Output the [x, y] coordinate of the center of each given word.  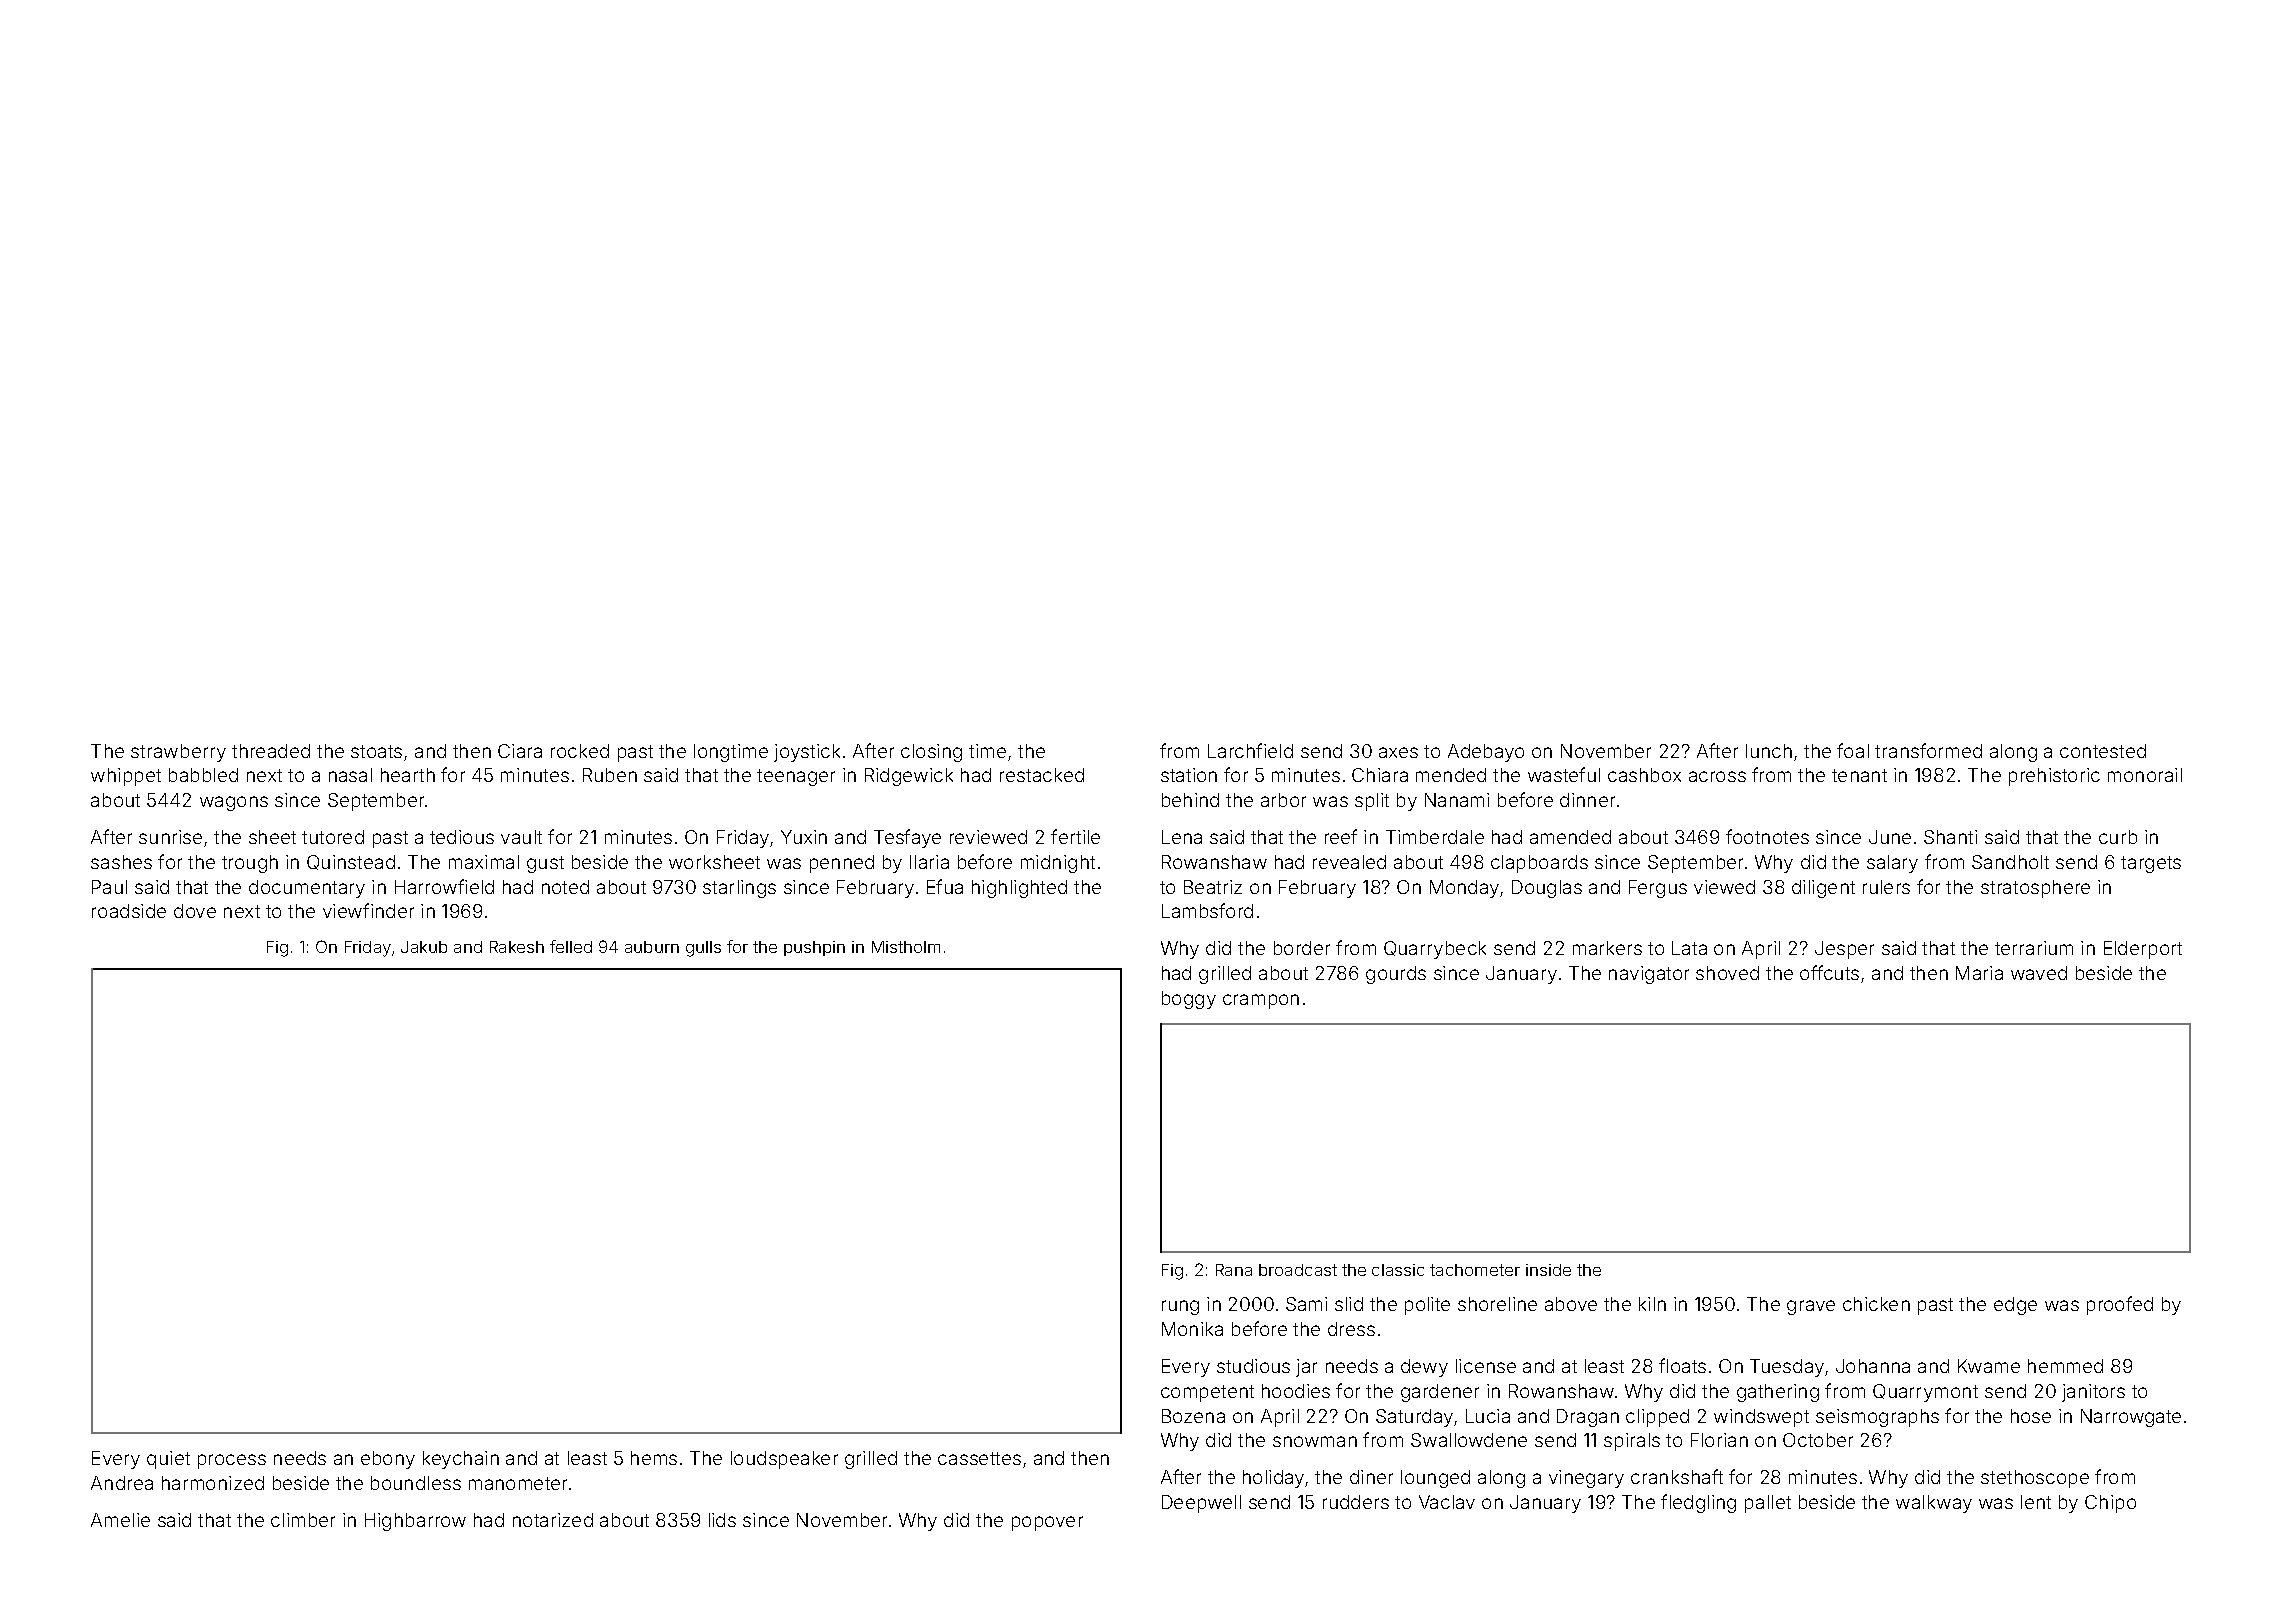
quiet [168, 1460]
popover [1047, 1523]
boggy [1189, 1000]
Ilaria [929, 862]
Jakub [424, 947]
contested [2103, 751]
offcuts [1829, 972]
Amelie [120, 1520]
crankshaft [1677, 1476]
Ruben [610, 775]
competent [1207, 1393]
